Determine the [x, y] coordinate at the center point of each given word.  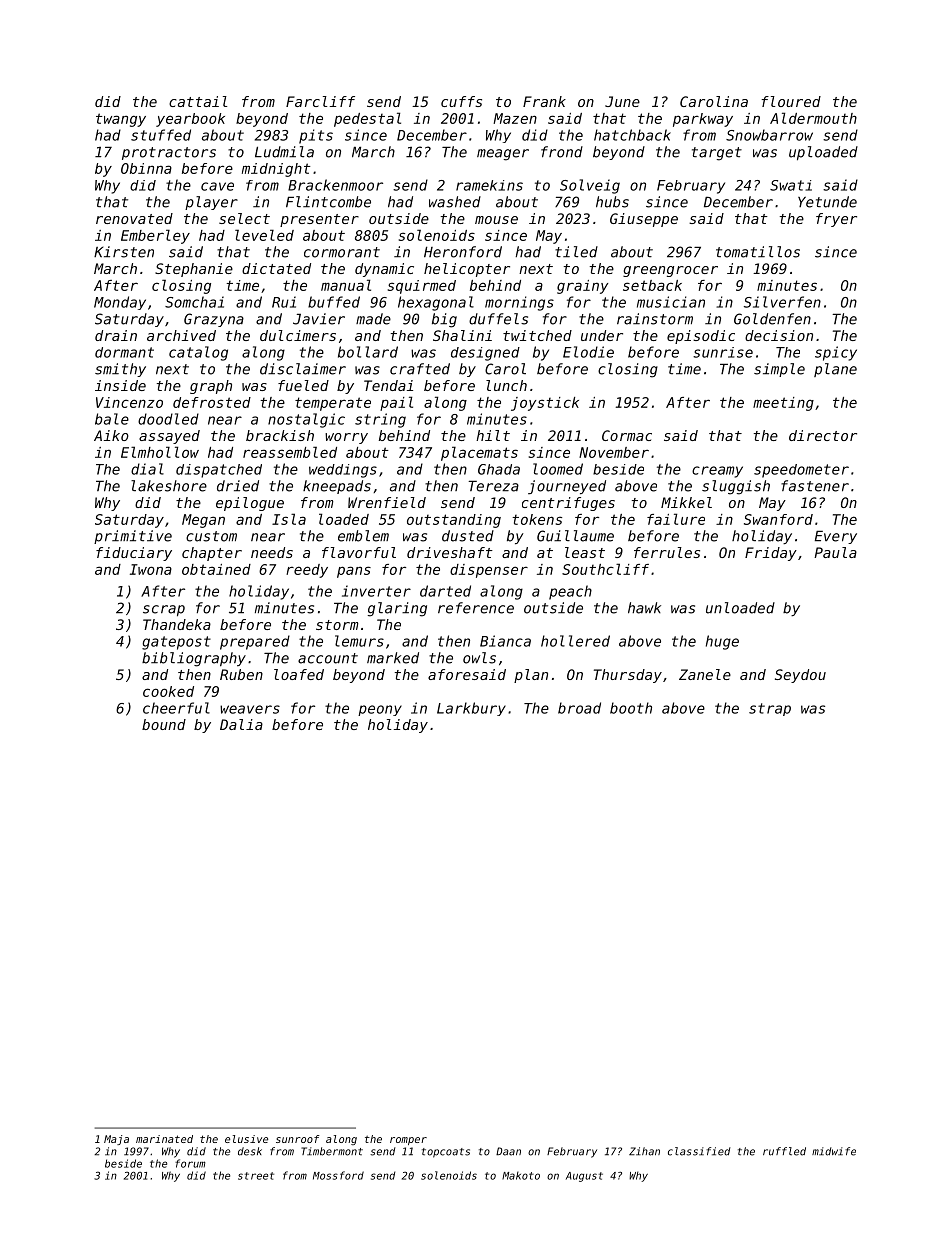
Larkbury [471, 709]
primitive [133, 537]
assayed [169, 437]
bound [164, 724]
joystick [545, 404]
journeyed [567, 487]
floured [791, 101]
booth [631, 708]
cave [217, 186]
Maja [116, 1140]
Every [836, 537]
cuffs [461, 101]
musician [671, 302]
